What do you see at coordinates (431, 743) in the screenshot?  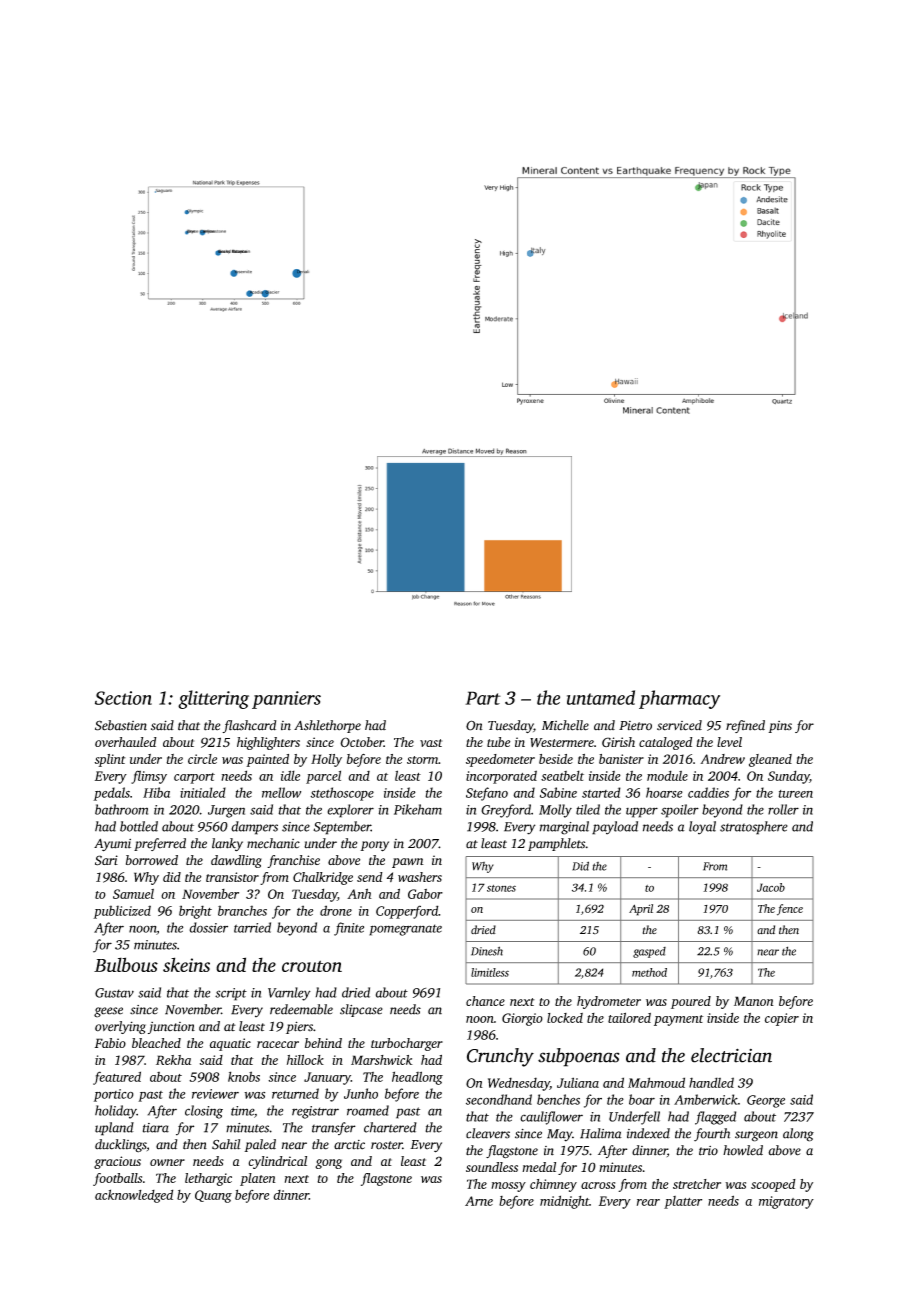 I see `vast` at bounding box center [431, 743].
